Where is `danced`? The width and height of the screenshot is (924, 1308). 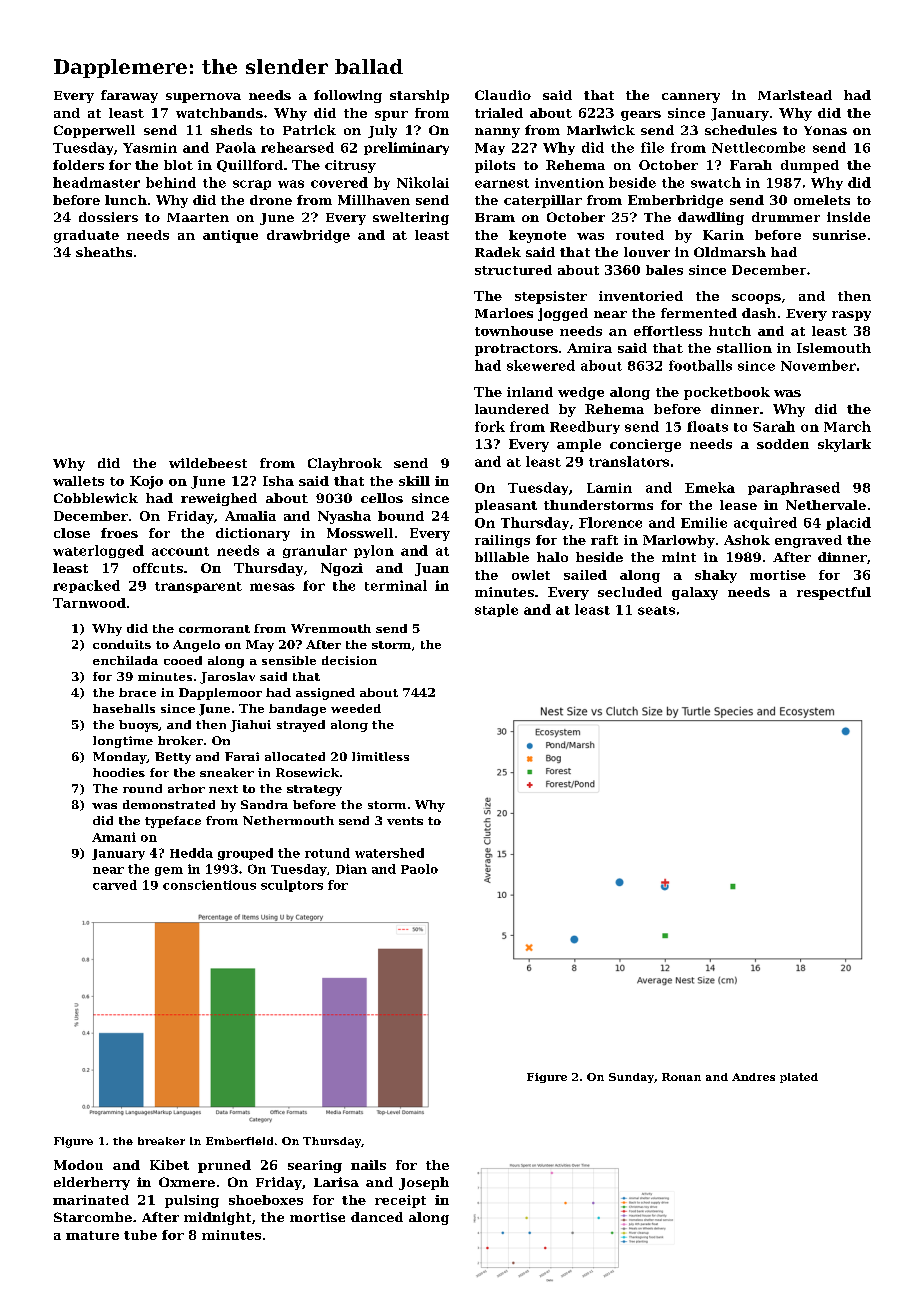
danced is located at coordinates (377, 1217).
